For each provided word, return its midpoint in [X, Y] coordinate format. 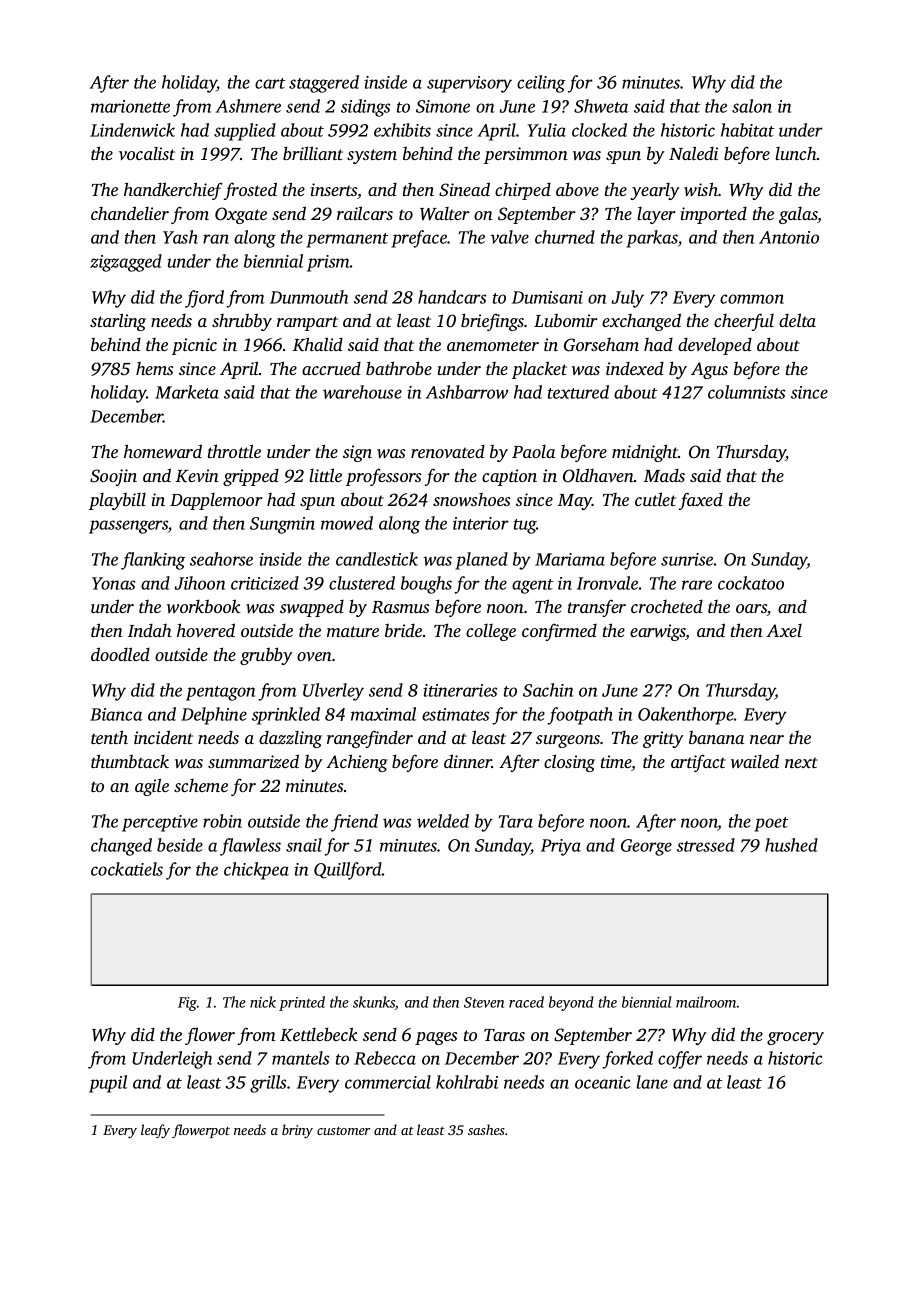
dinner [468, 761]
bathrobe [399, 368]
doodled [120, 654]
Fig [187, 1004]
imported [714, 215]
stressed [706, 845]
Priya [561, 847]
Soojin [113, 477]
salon [752, 106]
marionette [130, 106]
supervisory [469, 84]
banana [716, 737]
